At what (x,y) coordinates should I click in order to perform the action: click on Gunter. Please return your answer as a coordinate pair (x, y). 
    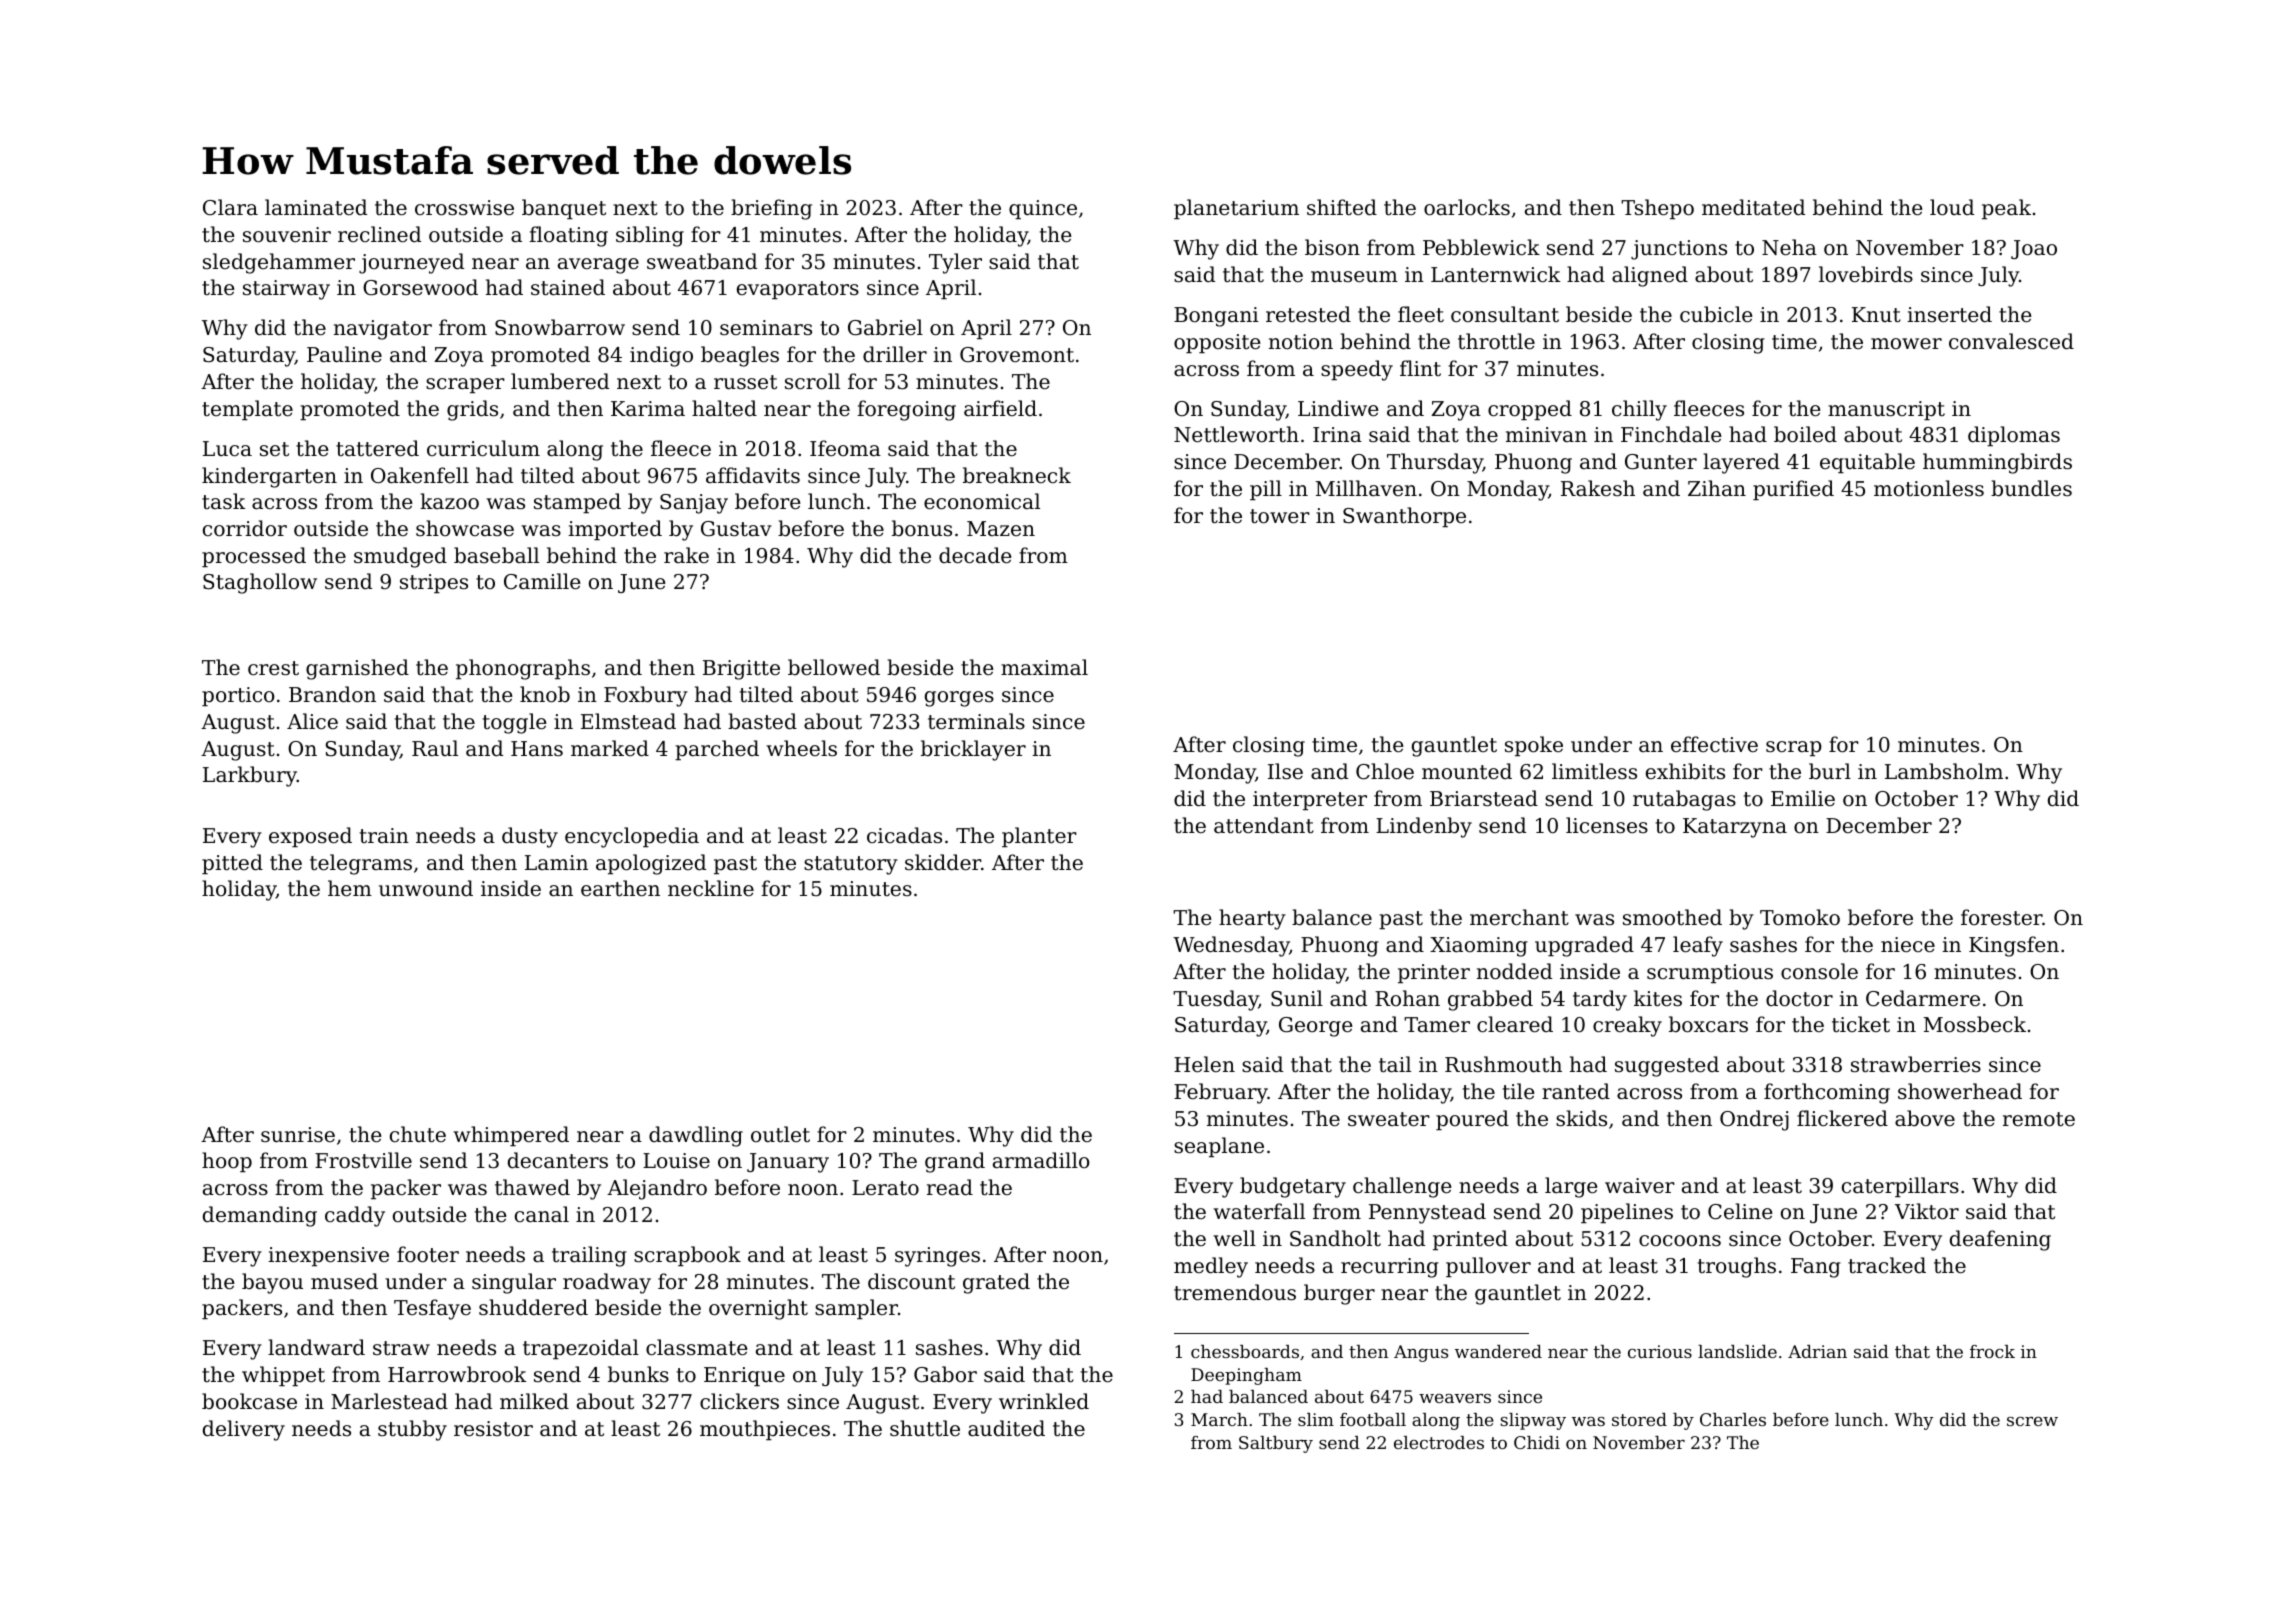
    Looking at the image, I should click on (1661, 462).
